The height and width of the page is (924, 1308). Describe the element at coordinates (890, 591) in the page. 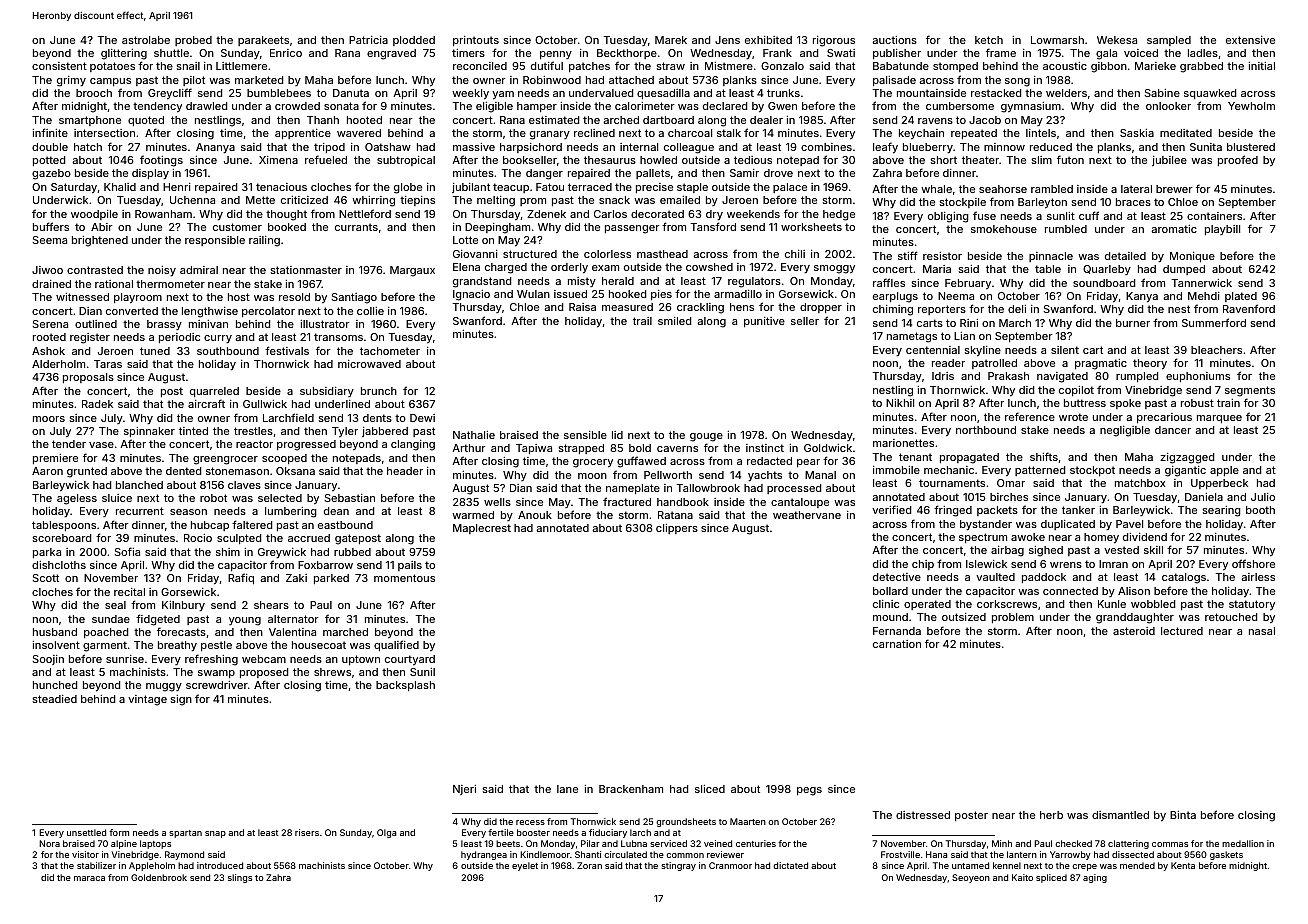

I see `bollard` at that location.
